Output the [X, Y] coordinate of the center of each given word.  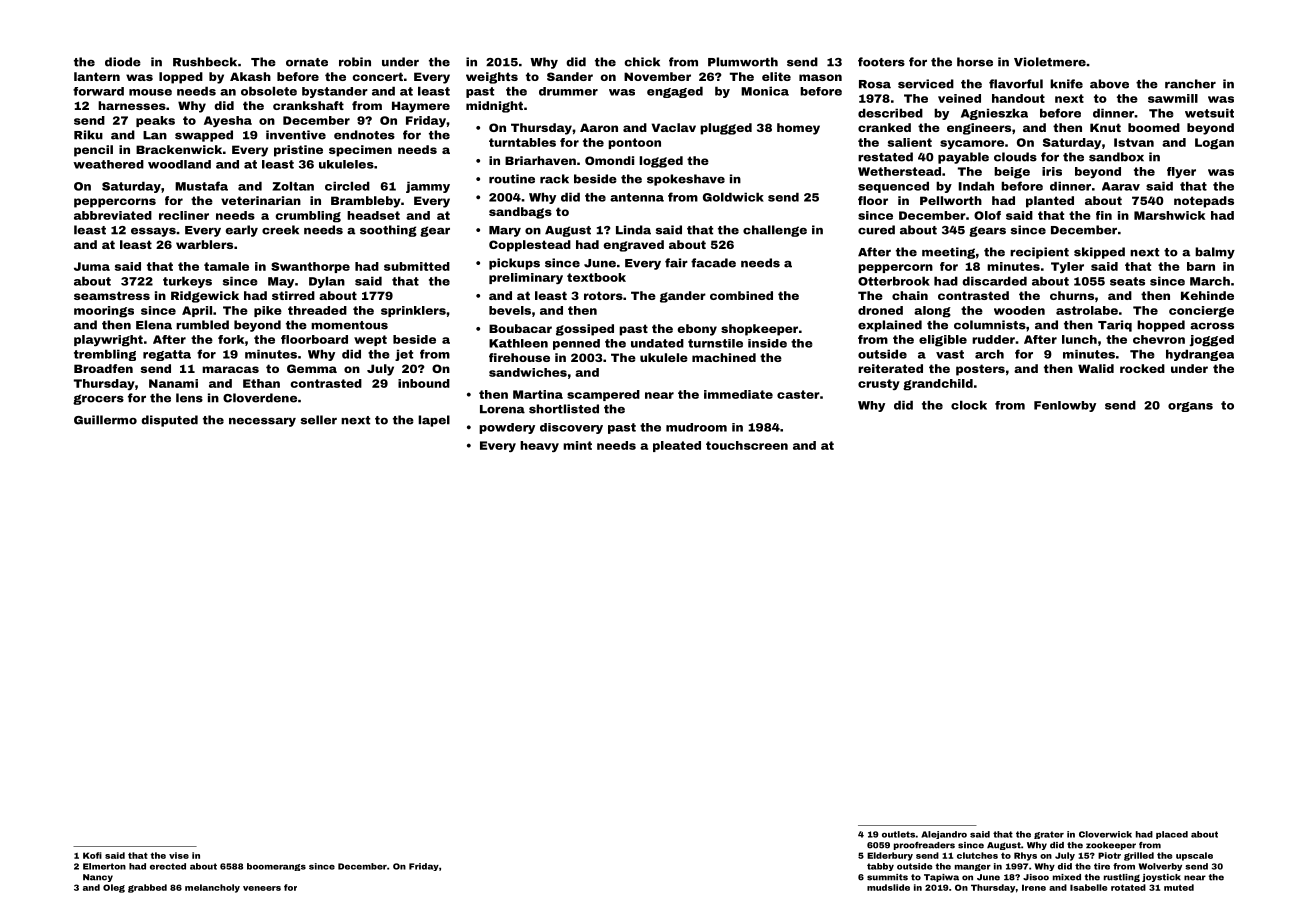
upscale [1194, 856]
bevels [510, 310]
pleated [677, 446]
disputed [169, 421]
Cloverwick [1105, 834]
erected [168, 866]
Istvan [1134, 142]
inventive [296, 135]
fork [231, 339]
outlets [898, 834]
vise [179, 855]
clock [969, 405]
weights [492, 78]
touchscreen [747, 445]
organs [1190, 407]
